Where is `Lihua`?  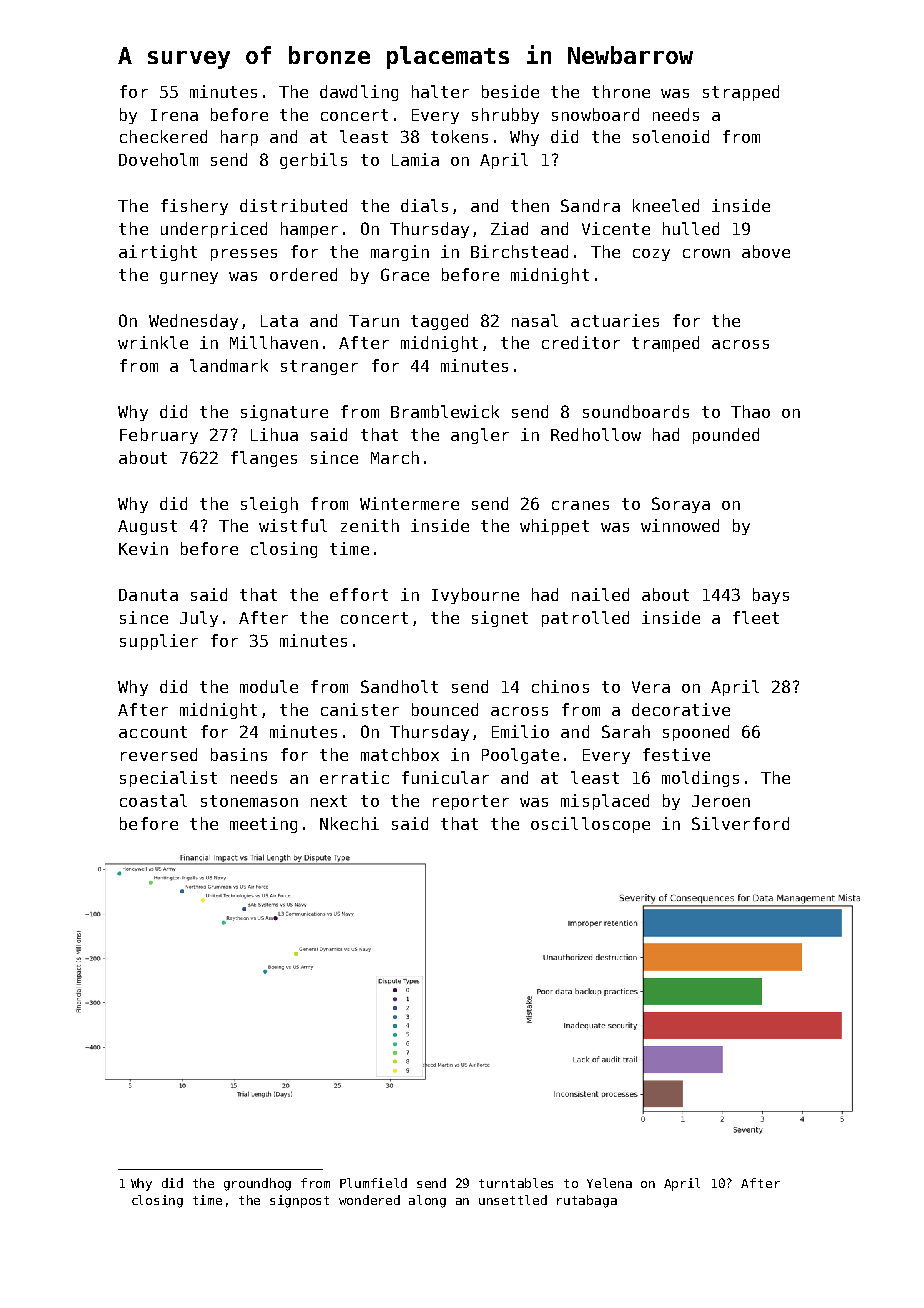
Lihua is located at coordinates (274, 434).
